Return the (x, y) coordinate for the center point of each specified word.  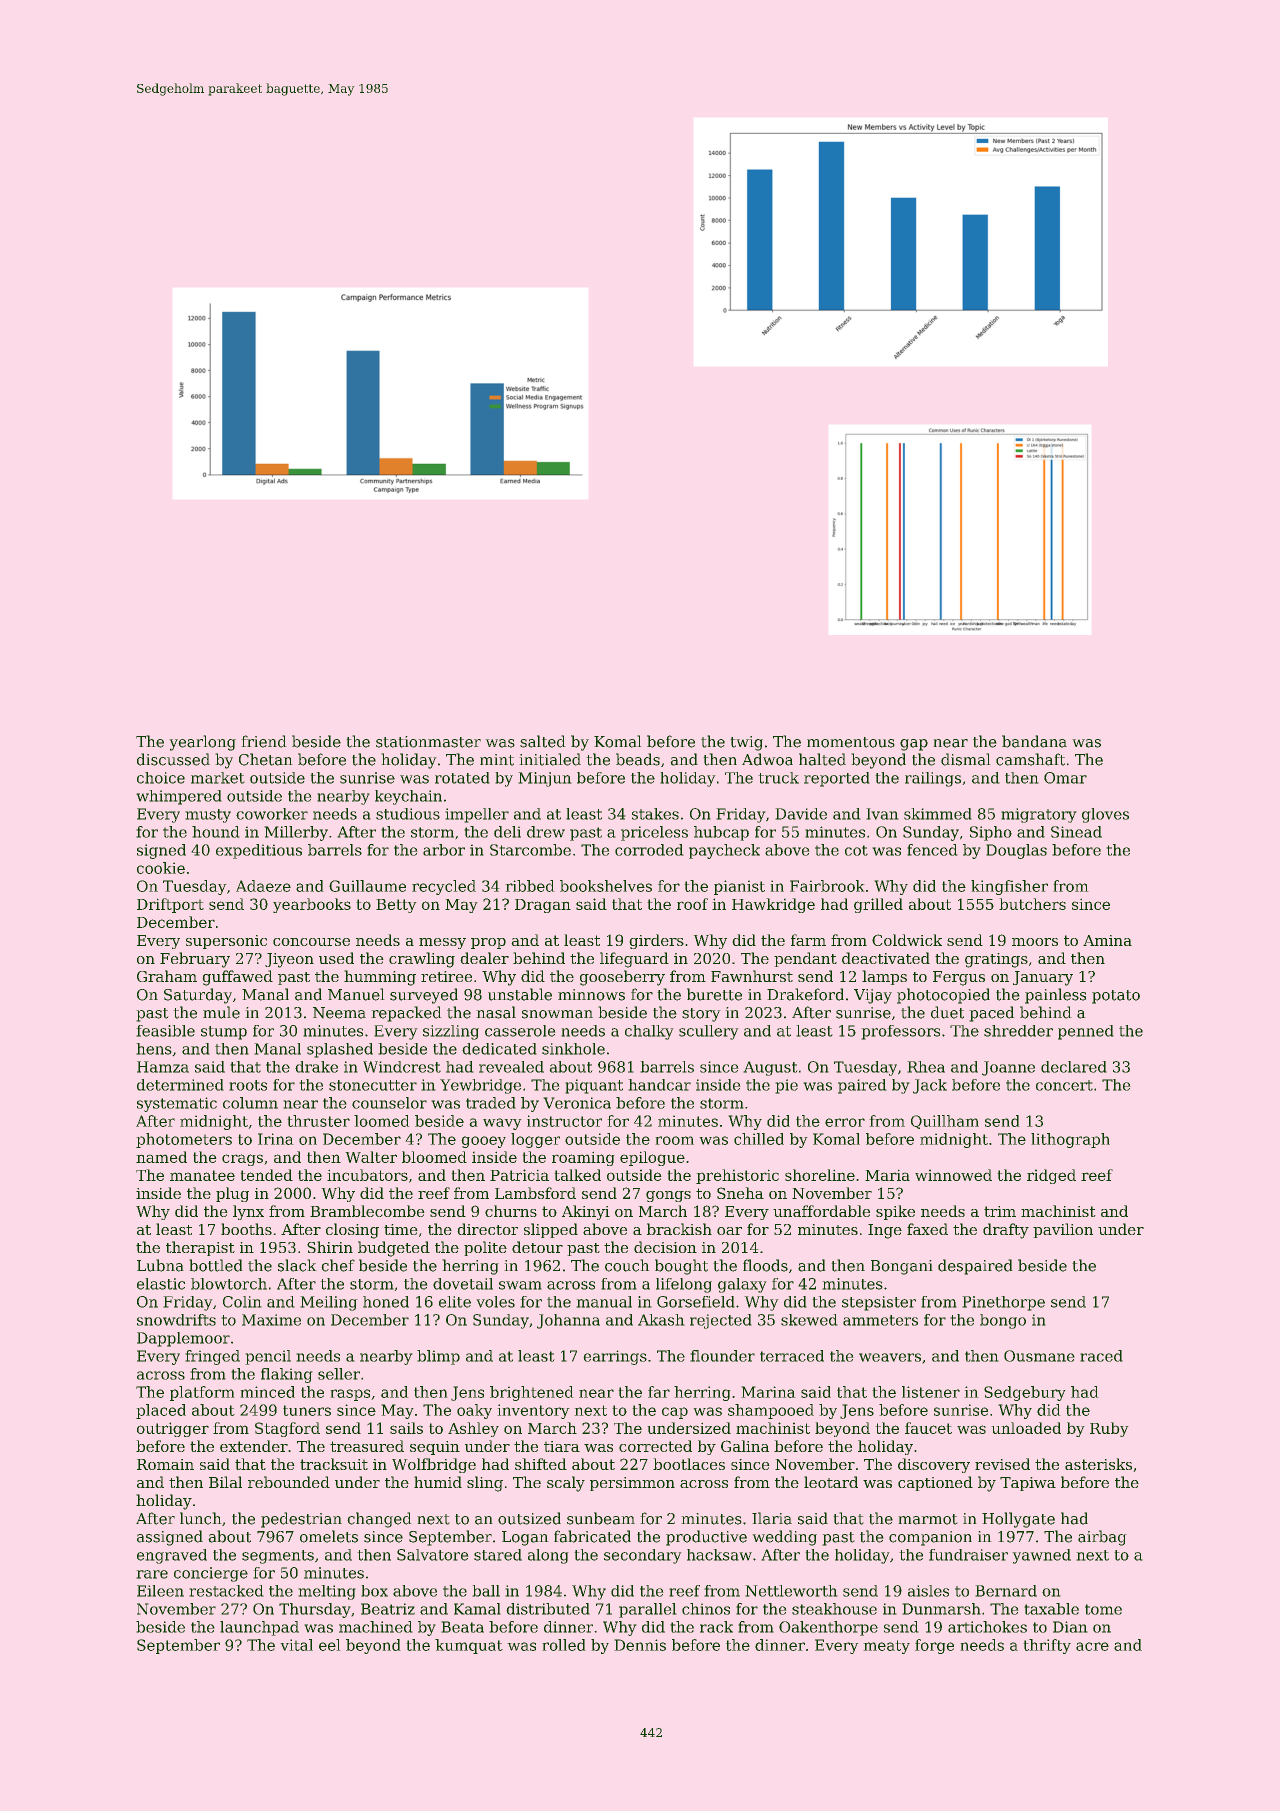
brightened (532, 1393)
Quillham (945, 1122)
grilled (878, 905)
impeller (477, 815)
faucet (928, 1428)
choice (161, 778)
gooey (483, 1142)
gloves (1105, 815)
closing (352, 1231)
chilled (759, 1139)
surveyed (424, 996)
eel (330, 1645)
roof (692, 904)
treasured (367, 1446)
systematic (177, 1104)
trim (1000, 1211)
